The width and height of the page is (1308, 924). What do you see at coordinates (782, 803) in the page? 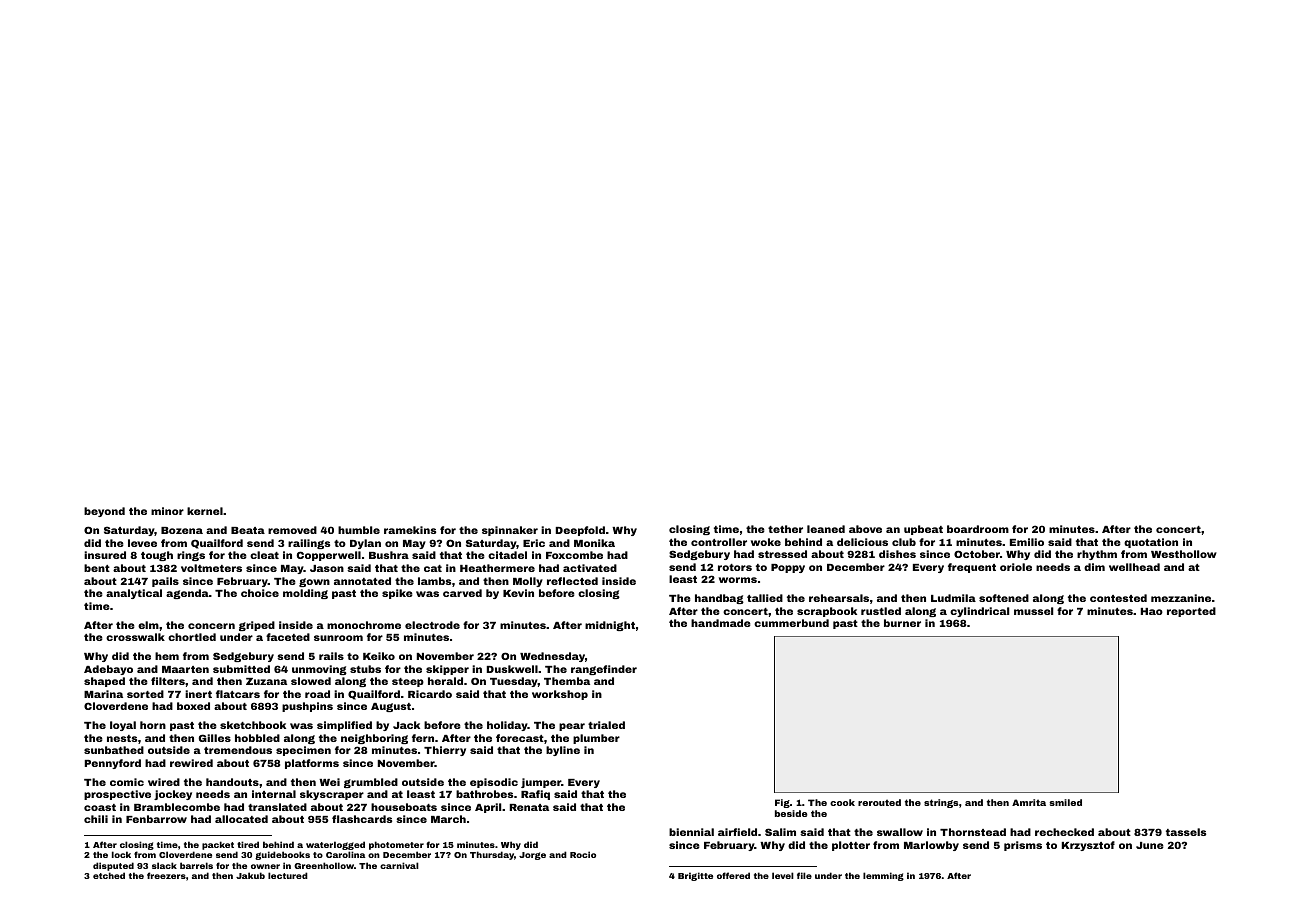
I see `Fig` at bounding box center [782, 803].
